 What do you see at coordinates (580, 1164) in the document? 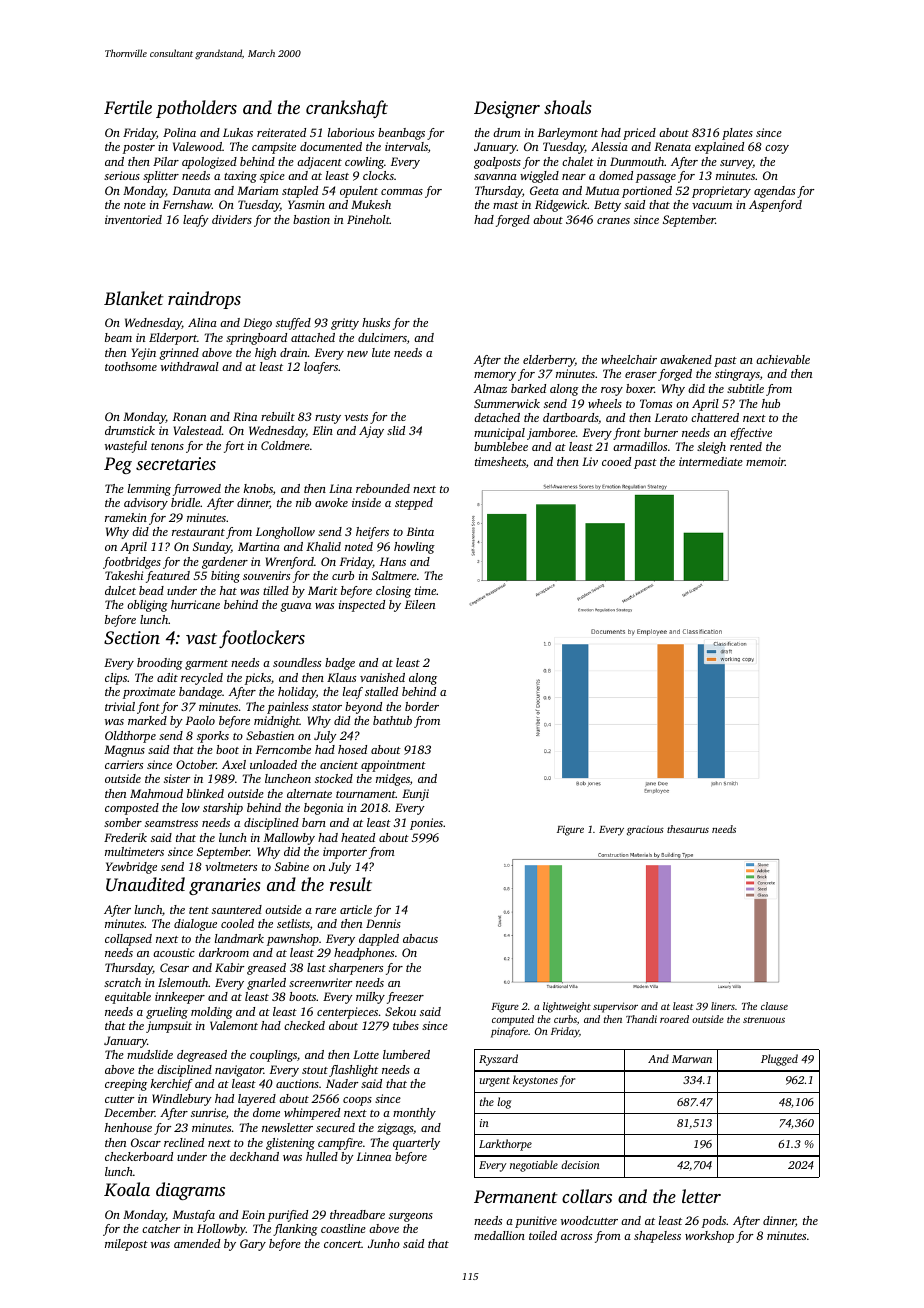
I see `decision` at bounding box center [580, 1164].
